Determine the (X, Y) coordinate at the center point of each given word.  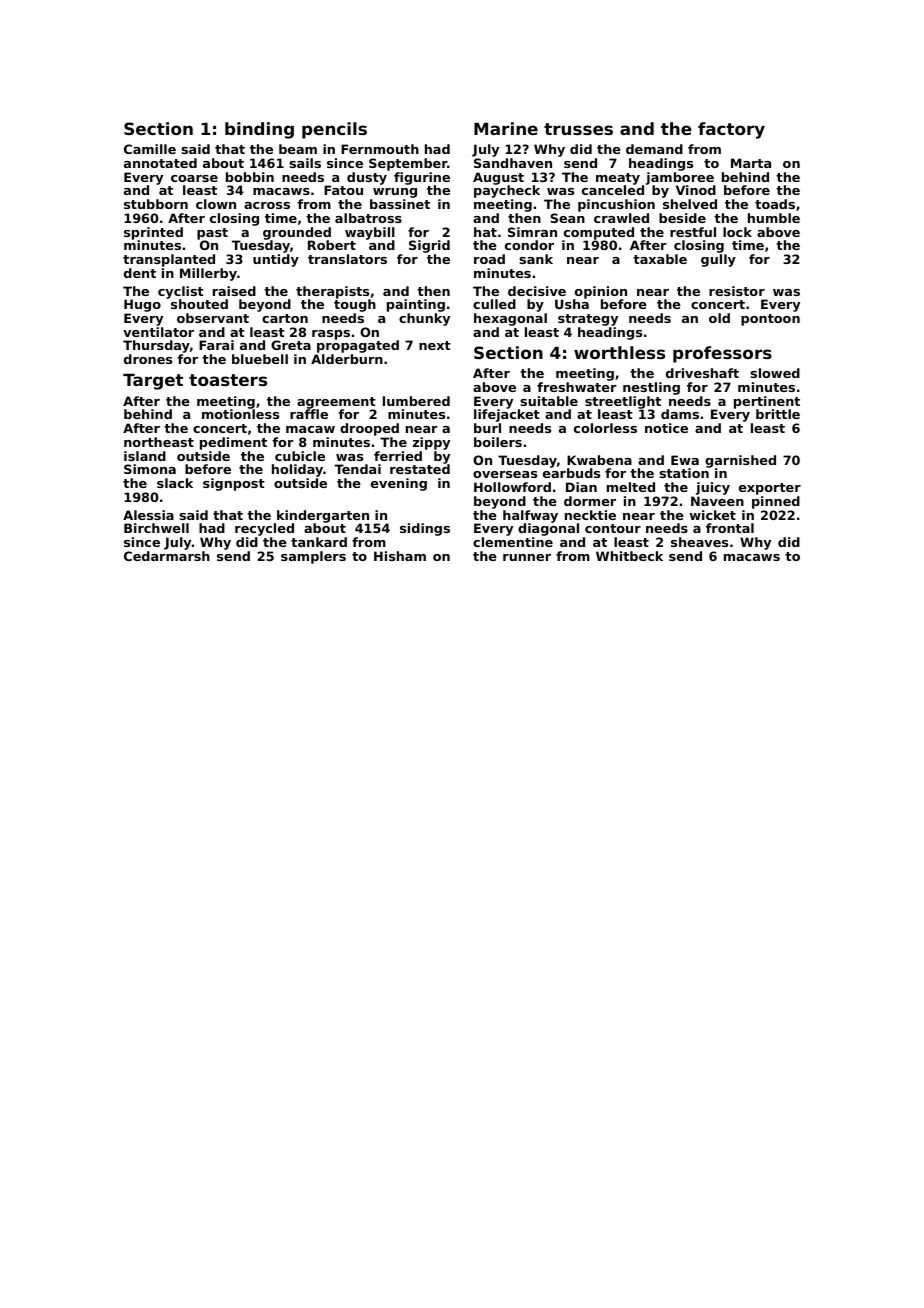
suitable (549, 401)
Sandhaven (513, 163)
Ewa (685, 460)
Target (153, 382)
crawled (621, 218)
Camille (150, 149)
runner (527, 557)
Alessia (148, 515)
